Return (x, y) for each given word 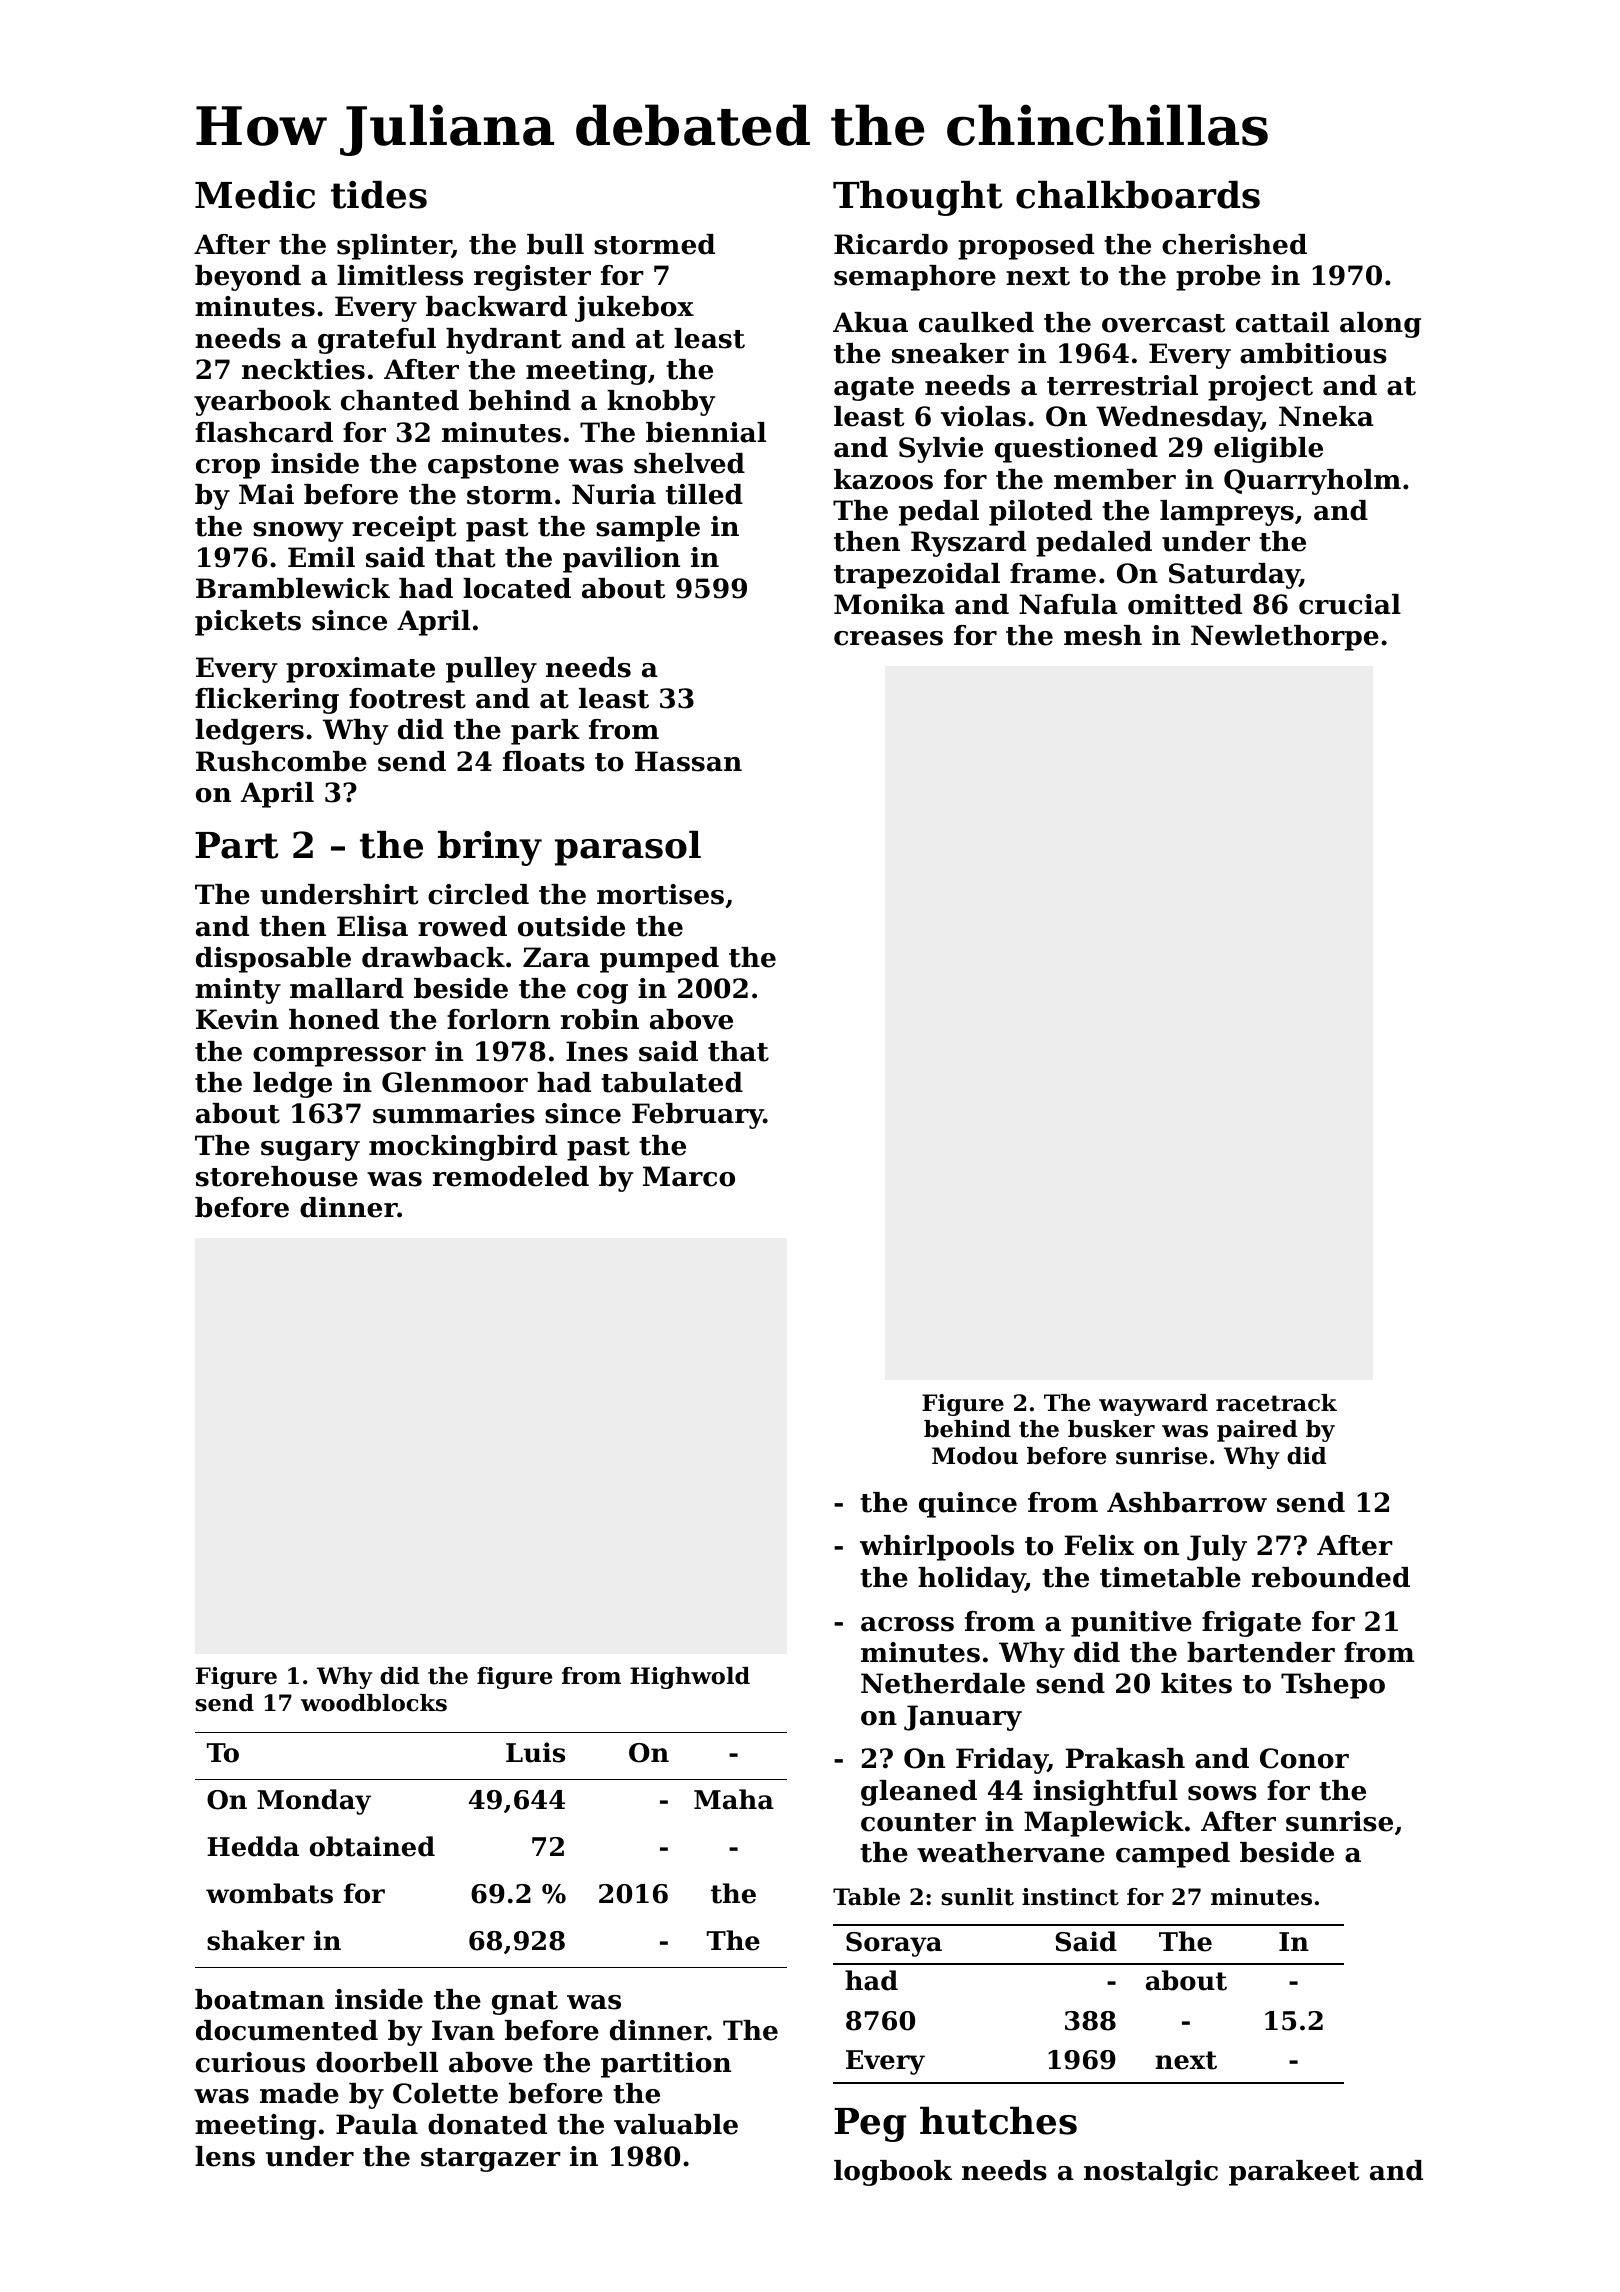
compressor (339, 1057)
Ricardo (891, 244)
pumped (659, 960)
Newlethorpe (1285, 638)
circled (478, 894)
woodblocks (374, 1703)
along (1380, 325)
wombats (269, 1893)
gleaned (919, 1793)
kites (1196, 1683)
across (907, 1624)
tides (379, 195)
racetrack (1276, 1403)
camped (1173, 1855)
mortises (660, 894)
